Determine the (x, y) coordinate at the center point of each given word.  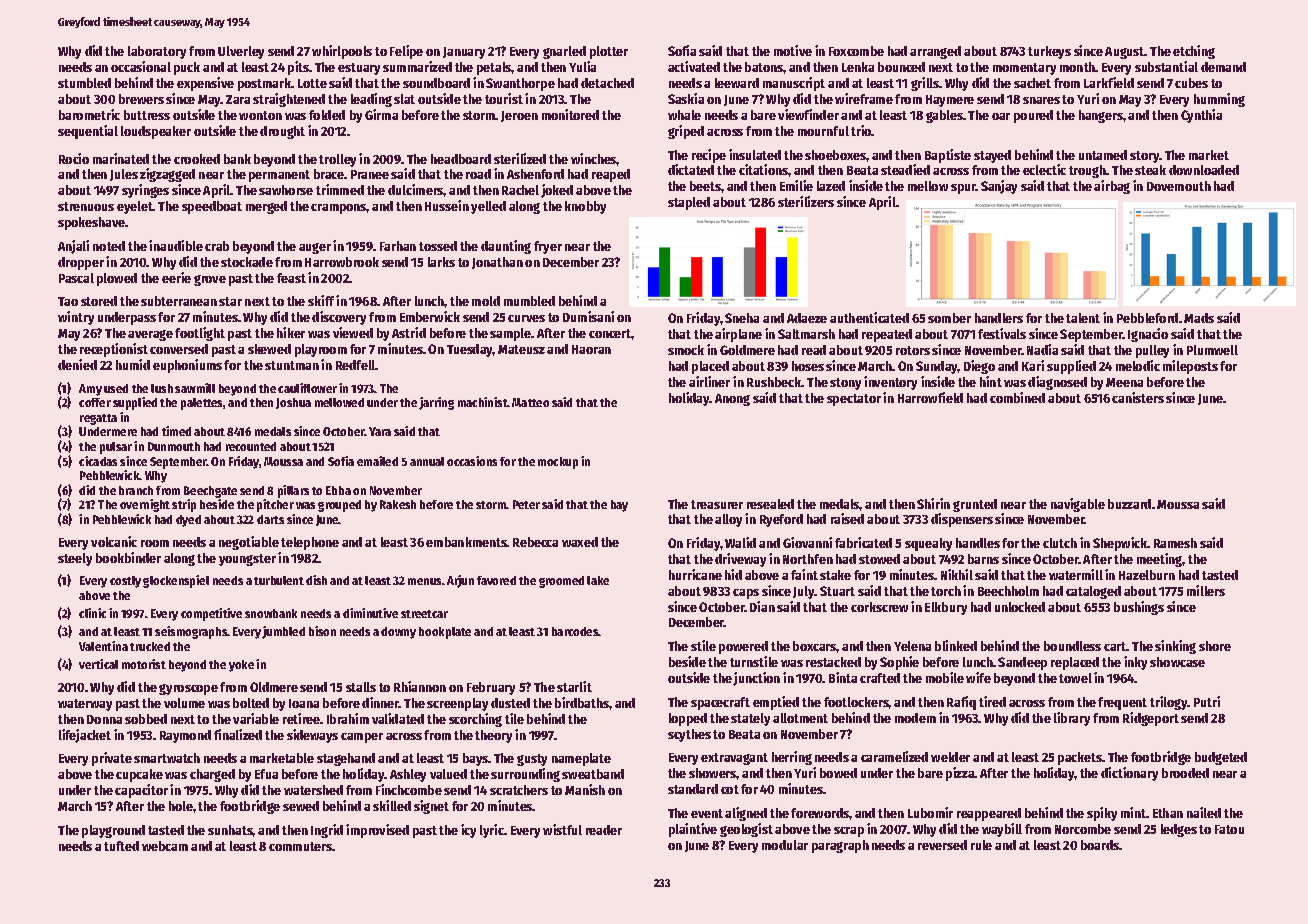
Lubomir (930, 812)
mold (486, 301)
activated (694, 66)
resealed (770, 504)
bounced (901, 67)
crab (217, 246)
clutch (1060, 543)
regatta (98, 419)
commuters (300, 846)
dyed (188, 521)
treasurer (717, 504)
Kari (1033, 365)
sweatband (593, 774)
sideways (312, 736)
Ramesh (1175, 543)
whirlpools (342, 52)
